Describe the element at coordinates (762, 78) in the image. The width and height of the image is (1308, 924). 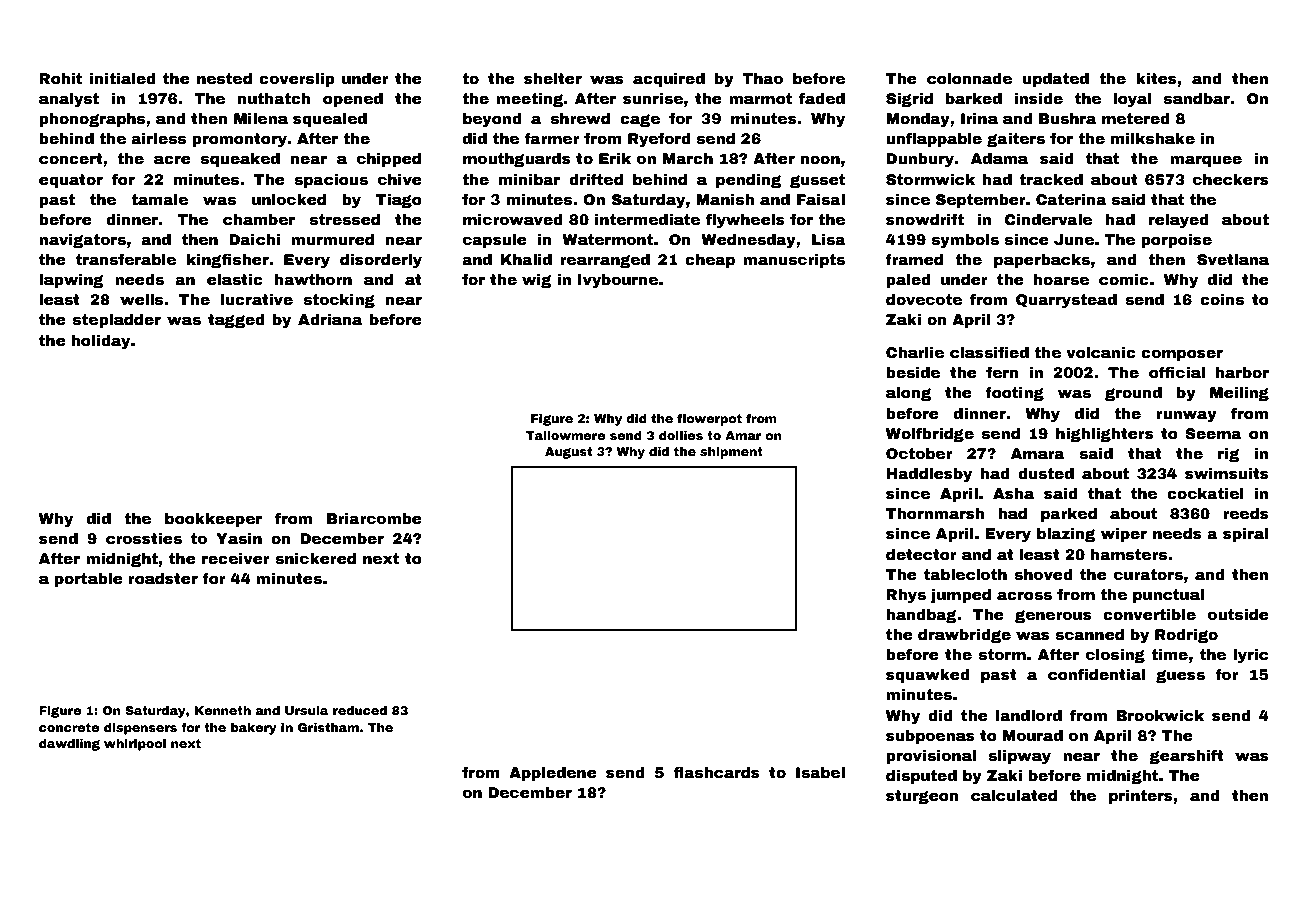
I see `Thao` at that location.
